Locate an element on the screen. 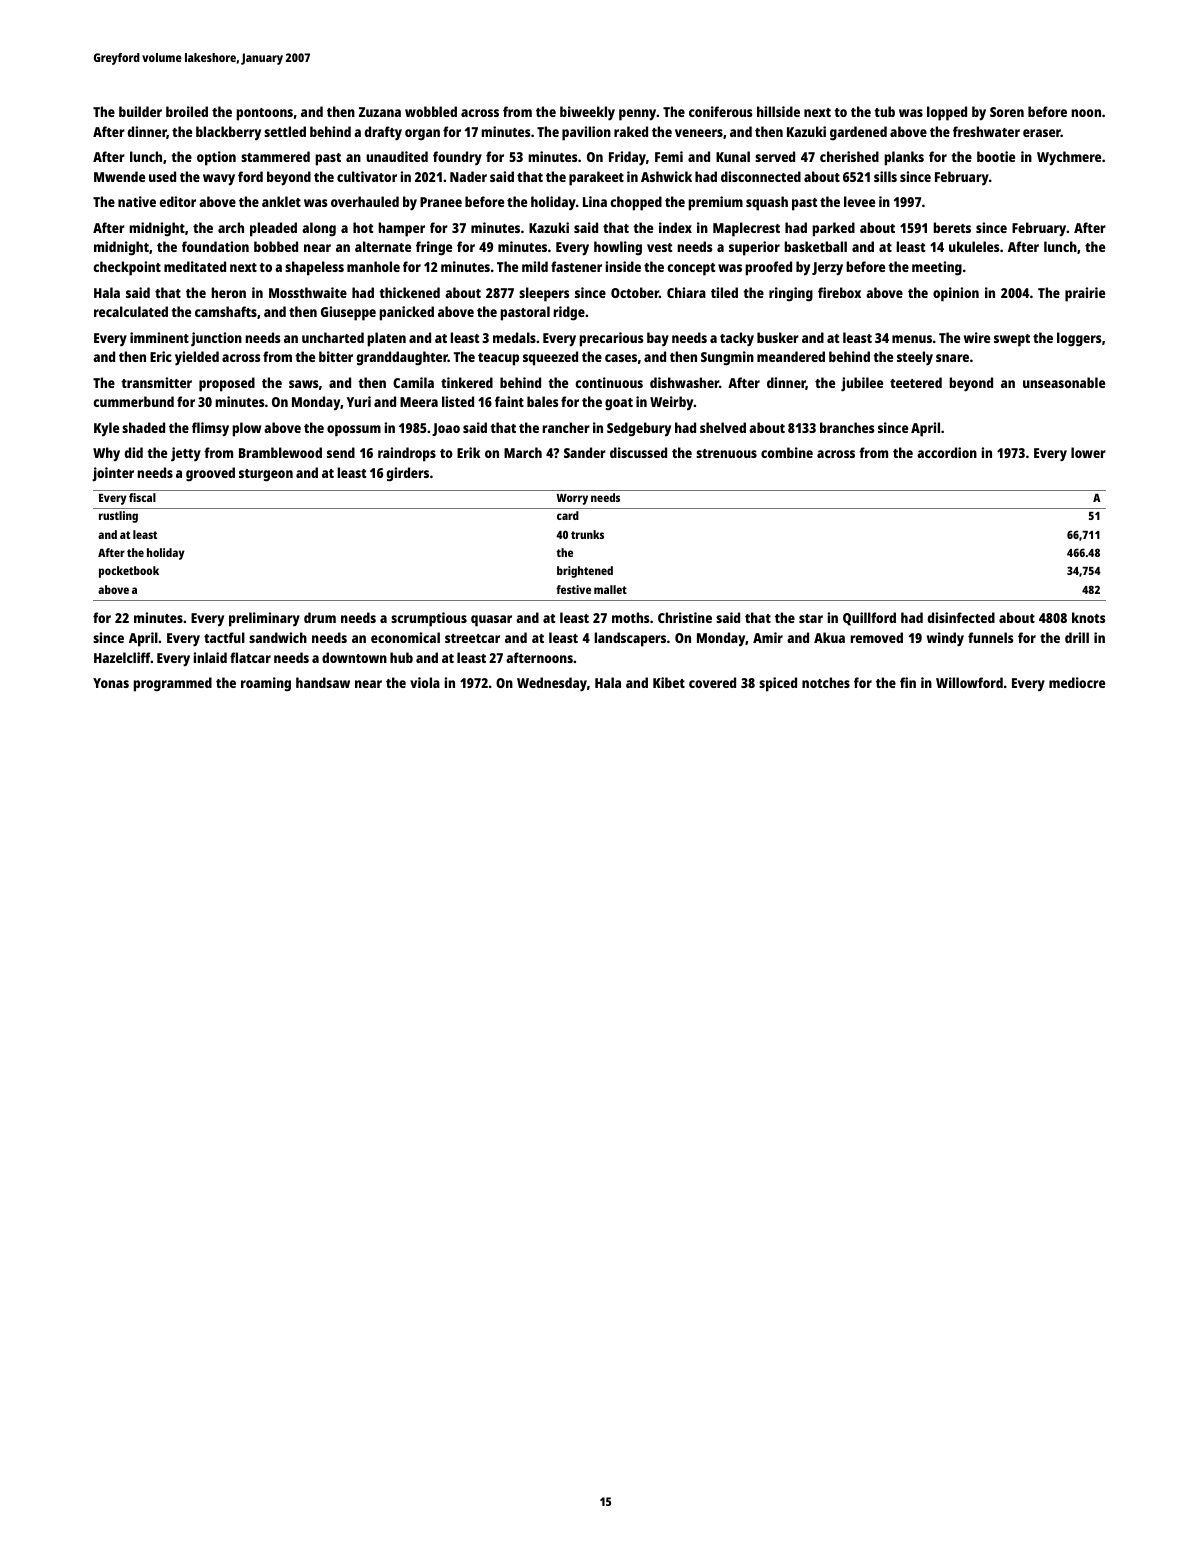  tub is located at coordinates (884, 111).
